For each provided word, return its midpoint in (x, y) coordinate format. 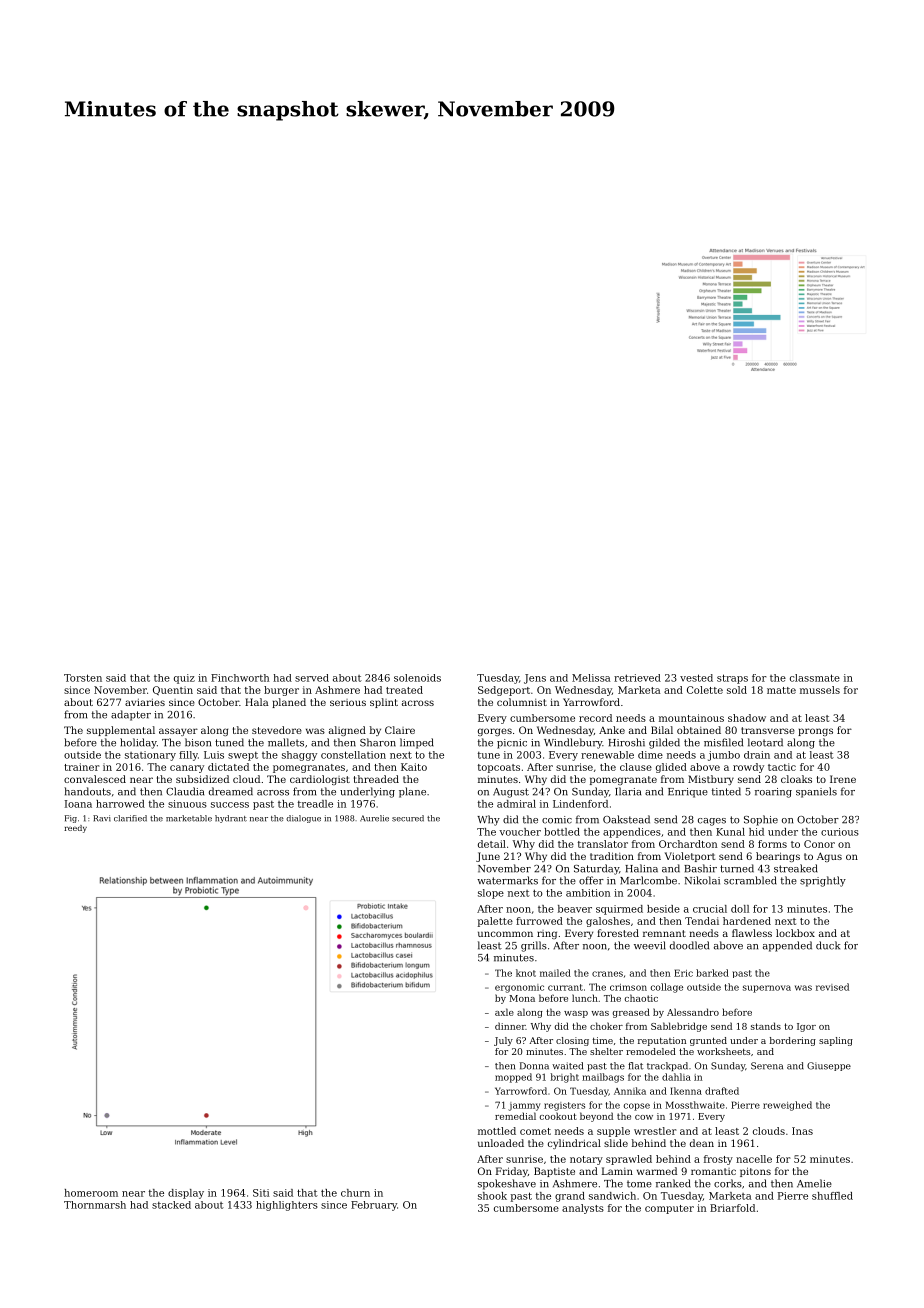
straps (732, 679)
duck (828, 945)
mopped (513, 1078)
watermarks (507, 880)
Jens (535, 679)
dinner (510, 1026)
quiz (184, 679)
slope (491, 894)
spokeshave (507, 1184)
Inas (802, 1131)
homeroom (91, 1193)
